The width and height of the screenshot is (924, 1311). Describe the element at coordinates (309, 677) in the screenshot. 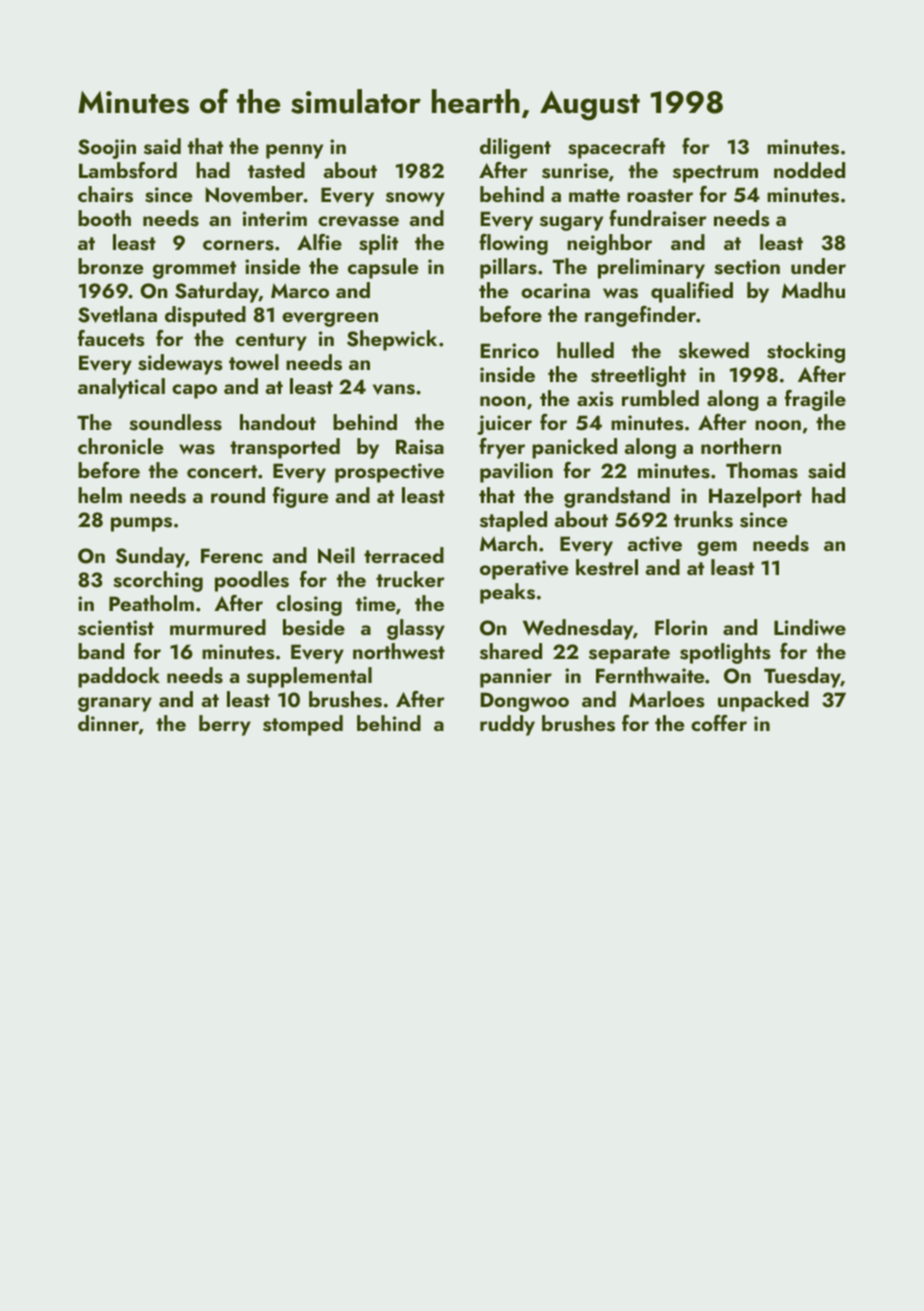

I see `supplemental` at that location.
